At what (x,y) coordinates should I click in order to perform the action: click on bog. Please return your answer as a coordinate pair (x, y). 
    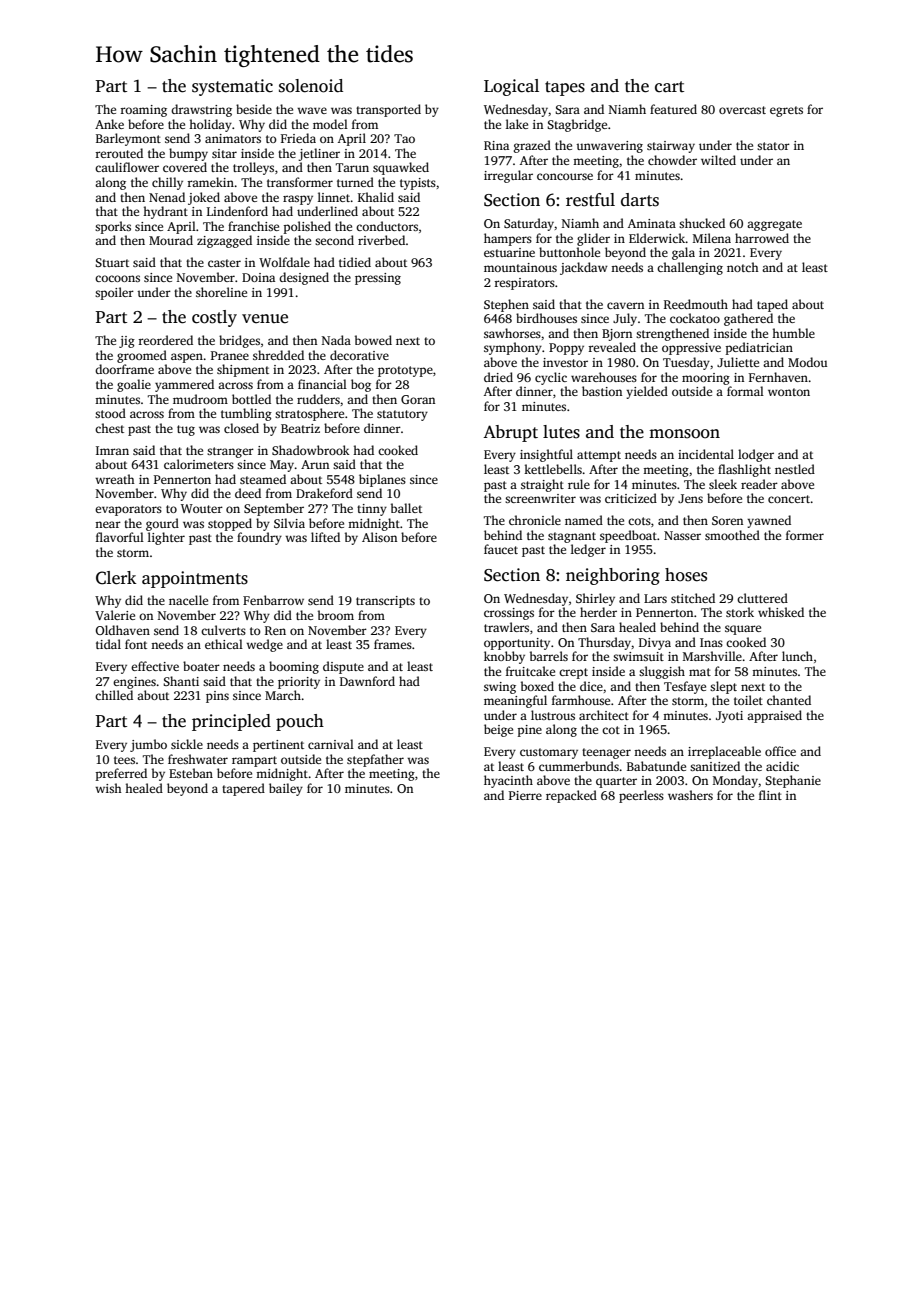
    Looking at the image, I should click on (361, 385).
